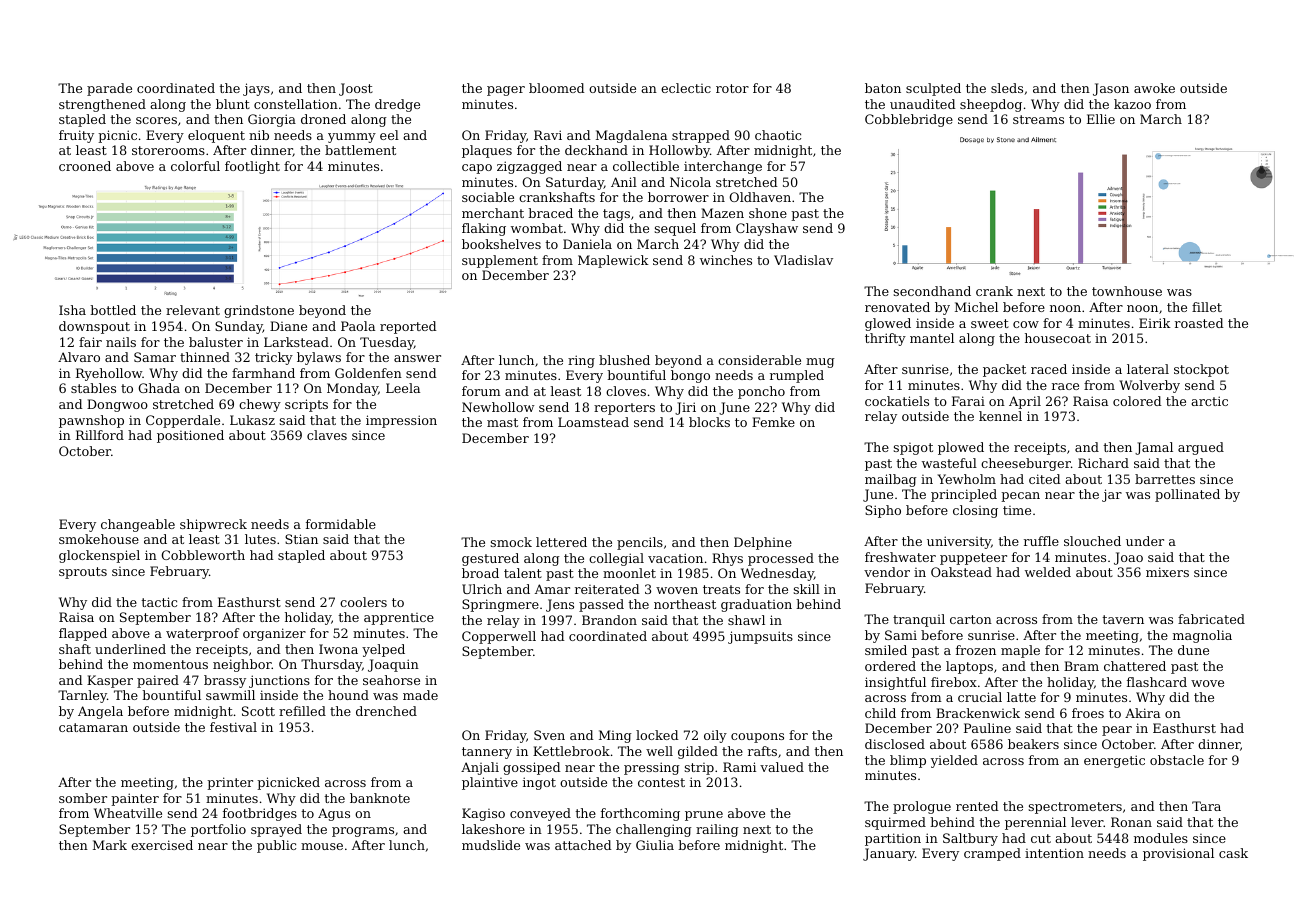 The image size is (1308, 924). What do you see at coordinates (322, 846) in the screenshot?
I see `mouse` at bounding box center [322, 846].
